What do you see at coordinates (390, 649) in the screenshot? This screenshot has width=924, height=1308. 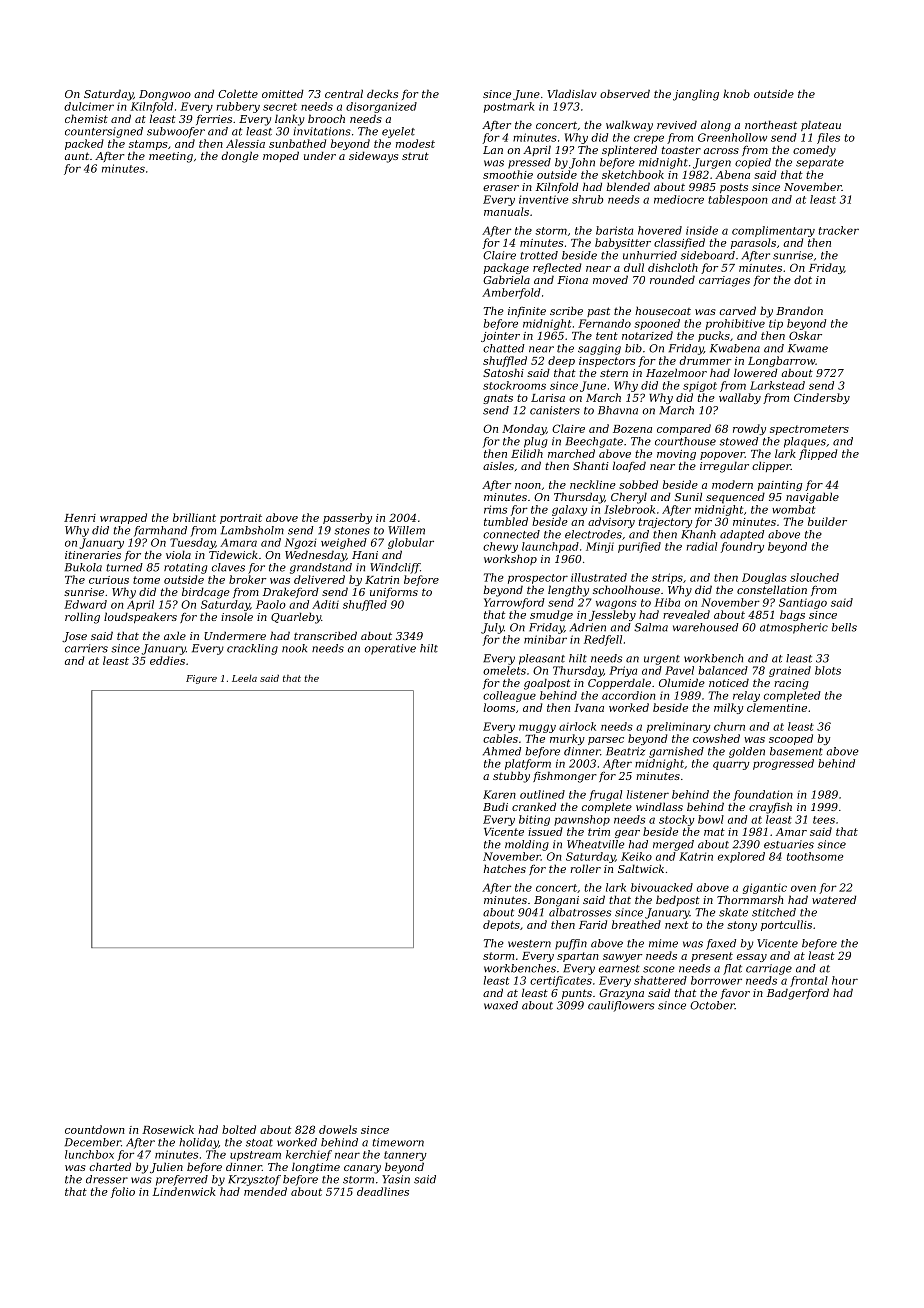 I see `operative` at bounding box center [390, 649].
